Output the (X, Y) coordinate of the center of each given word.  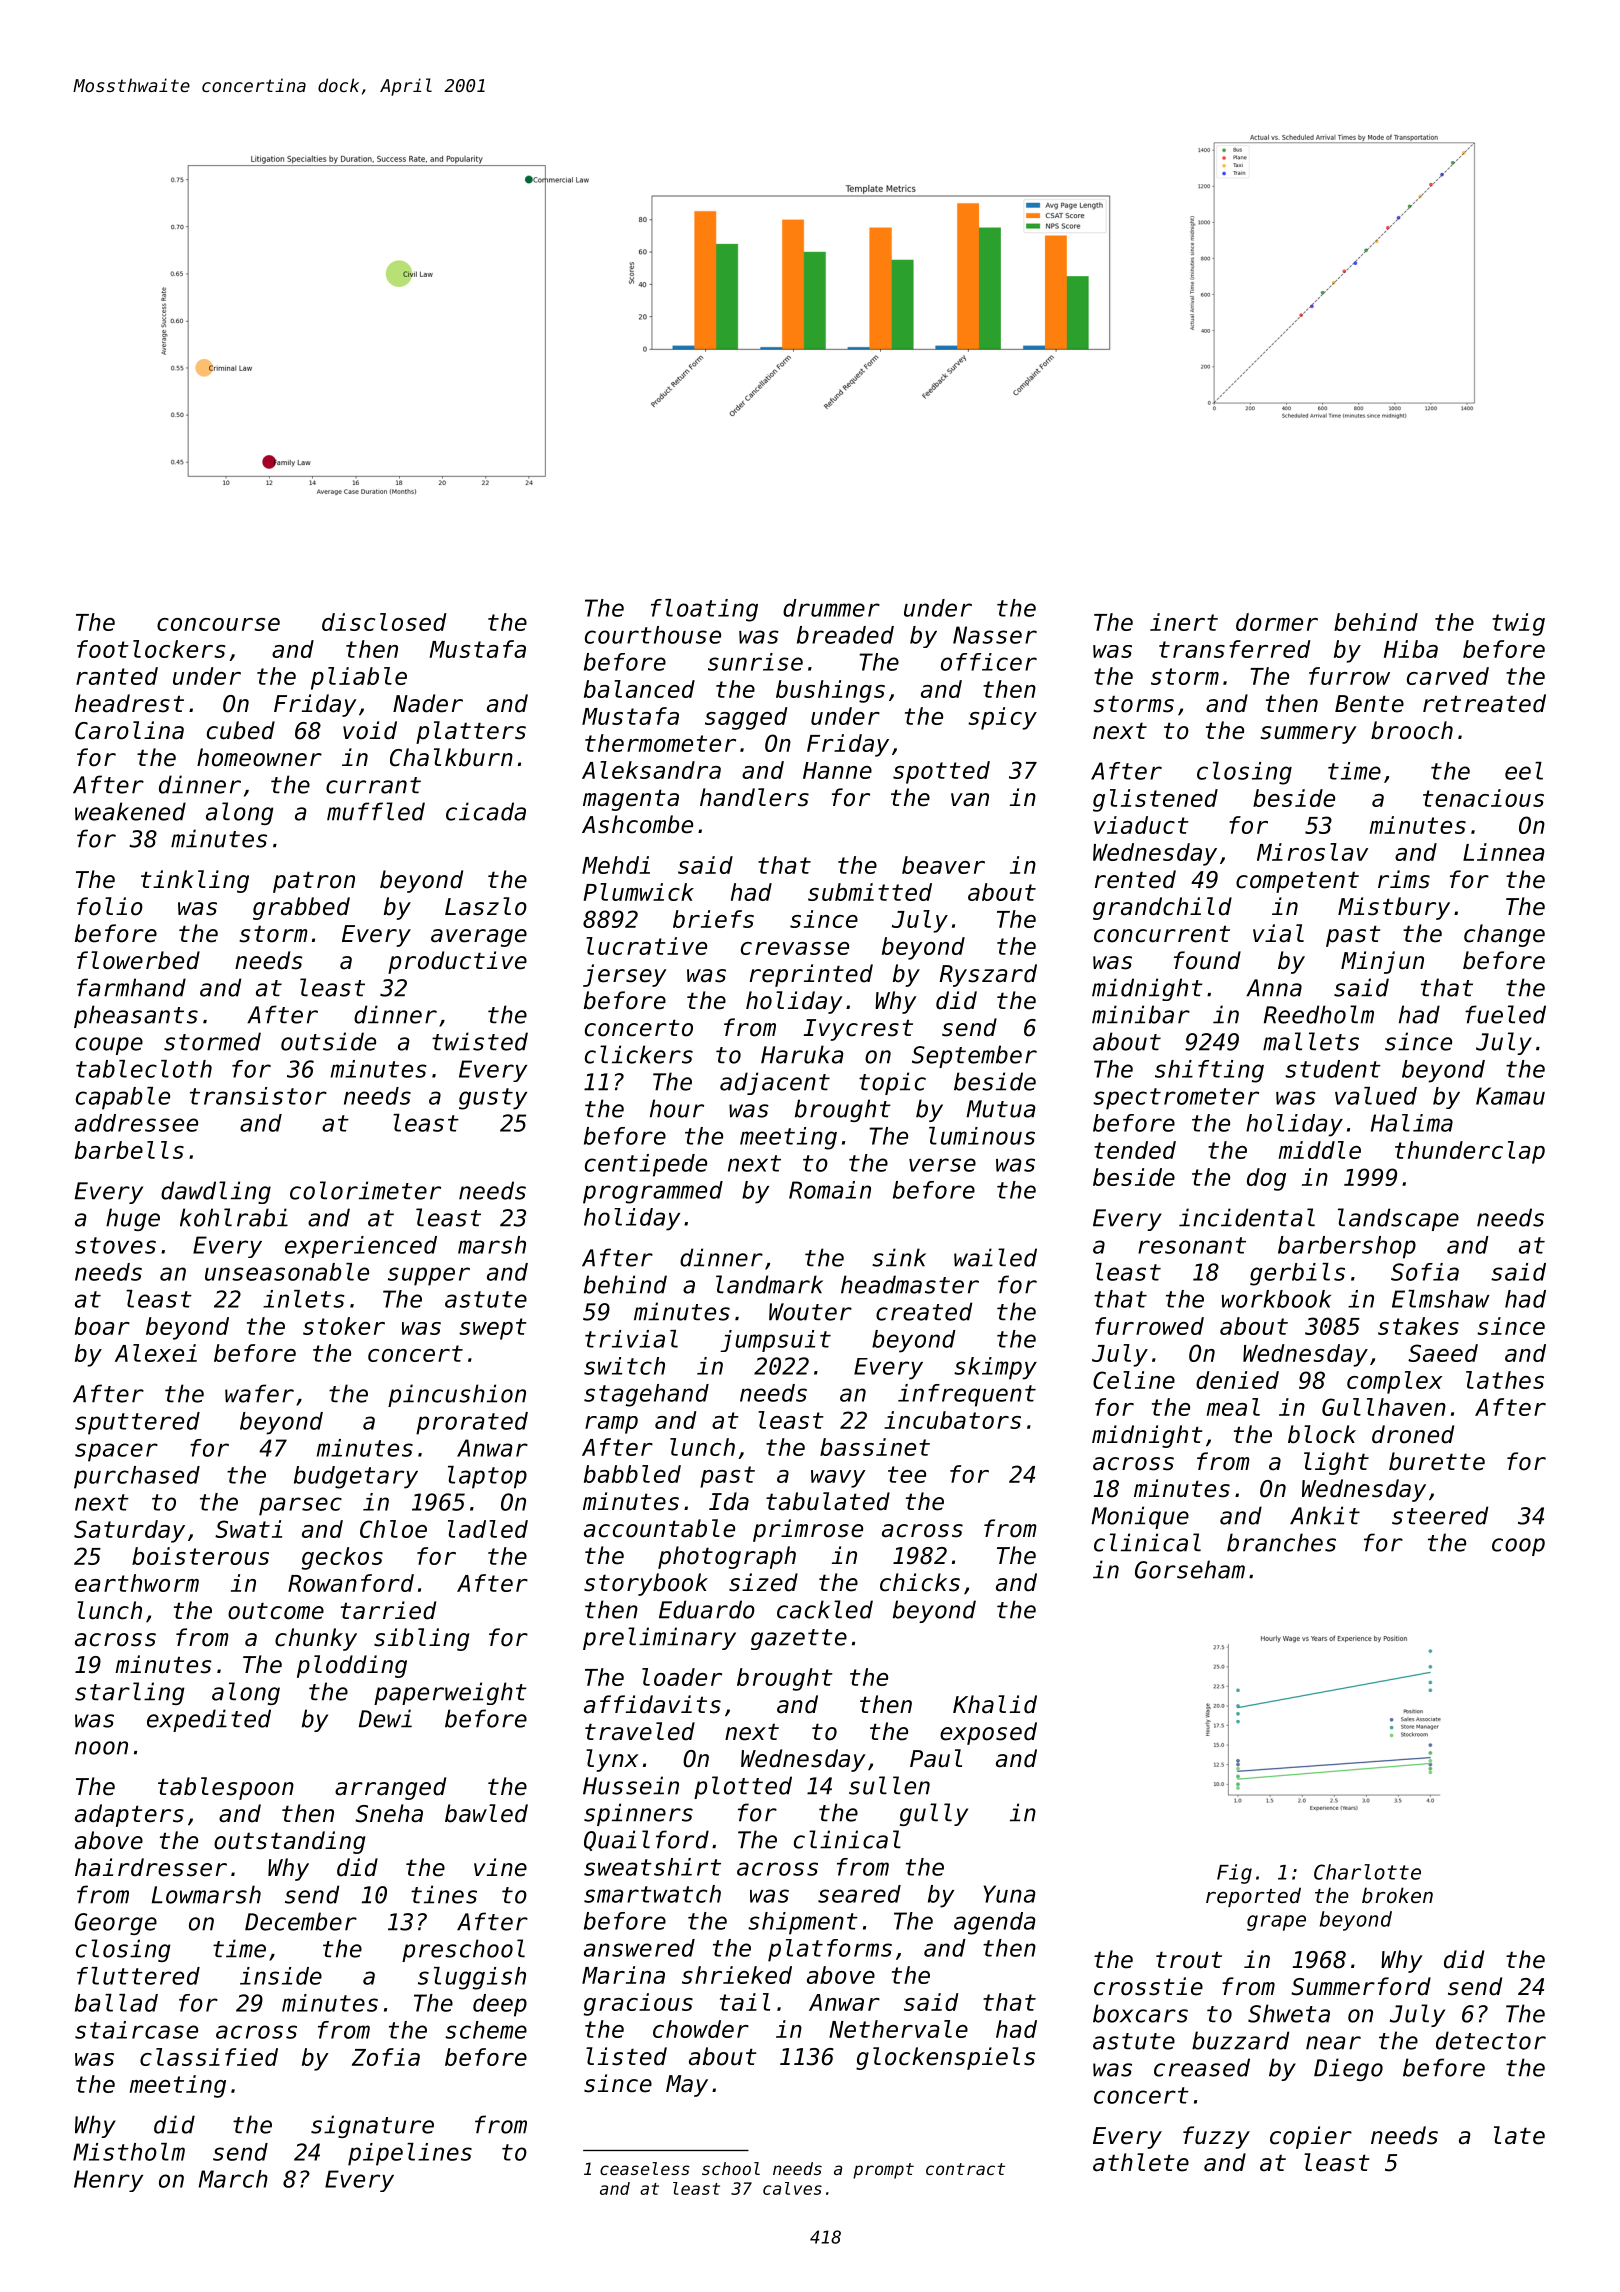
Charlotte (1367, 1872)
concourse (218, 624)
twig (1518, 624)
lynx (612, 1760)
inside (281, 1976)
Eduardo (707, 1609)
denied (1237, 1380)
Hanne (837, 770)
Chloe (393, 1529)
